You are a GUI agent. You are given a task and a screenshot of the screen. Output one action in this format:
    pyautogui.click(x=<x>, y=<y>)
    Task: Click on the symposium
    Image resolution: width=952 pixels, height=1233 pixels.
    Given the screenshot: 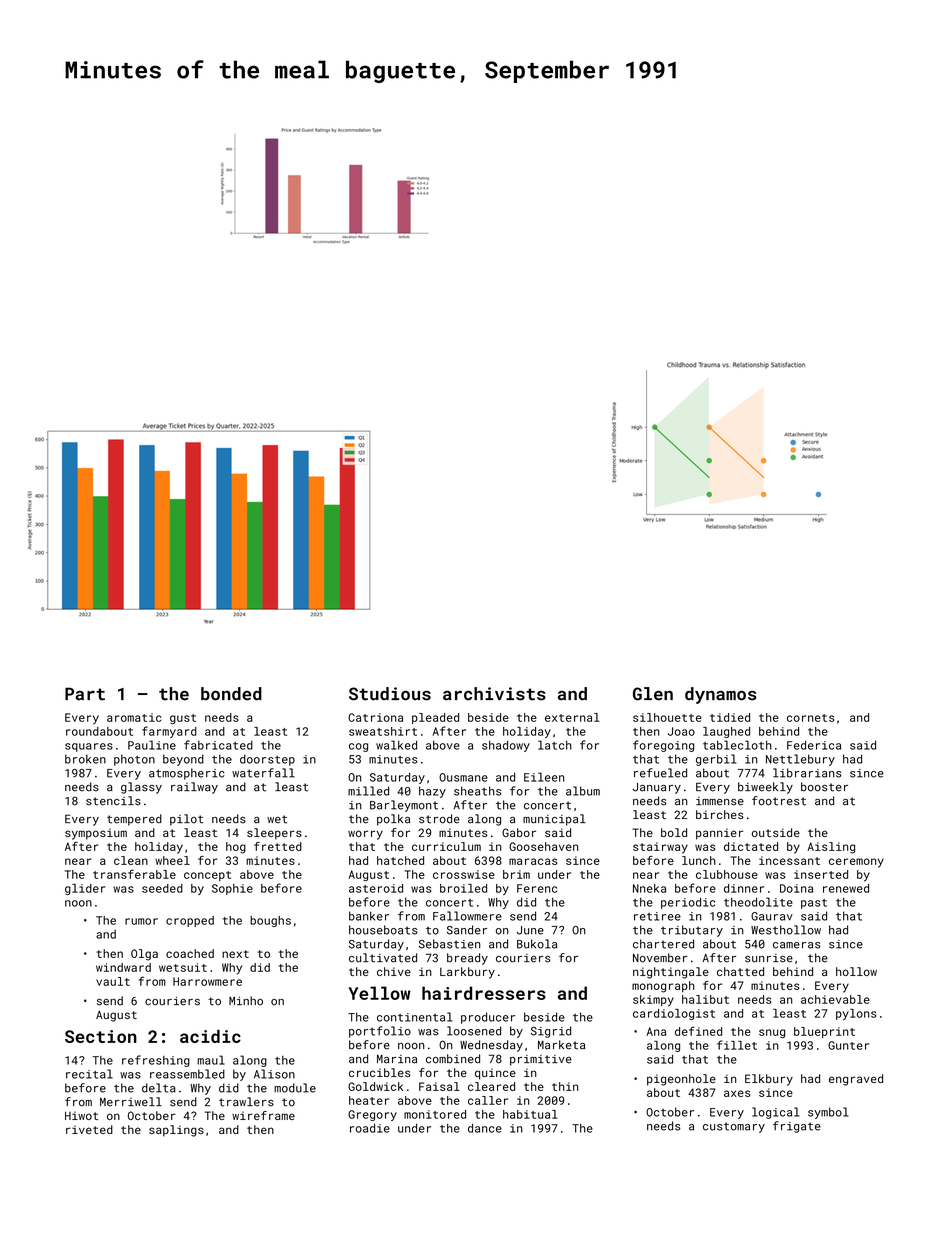 What is the action you would take?
    pyautogui.click(x=96, y=834)
